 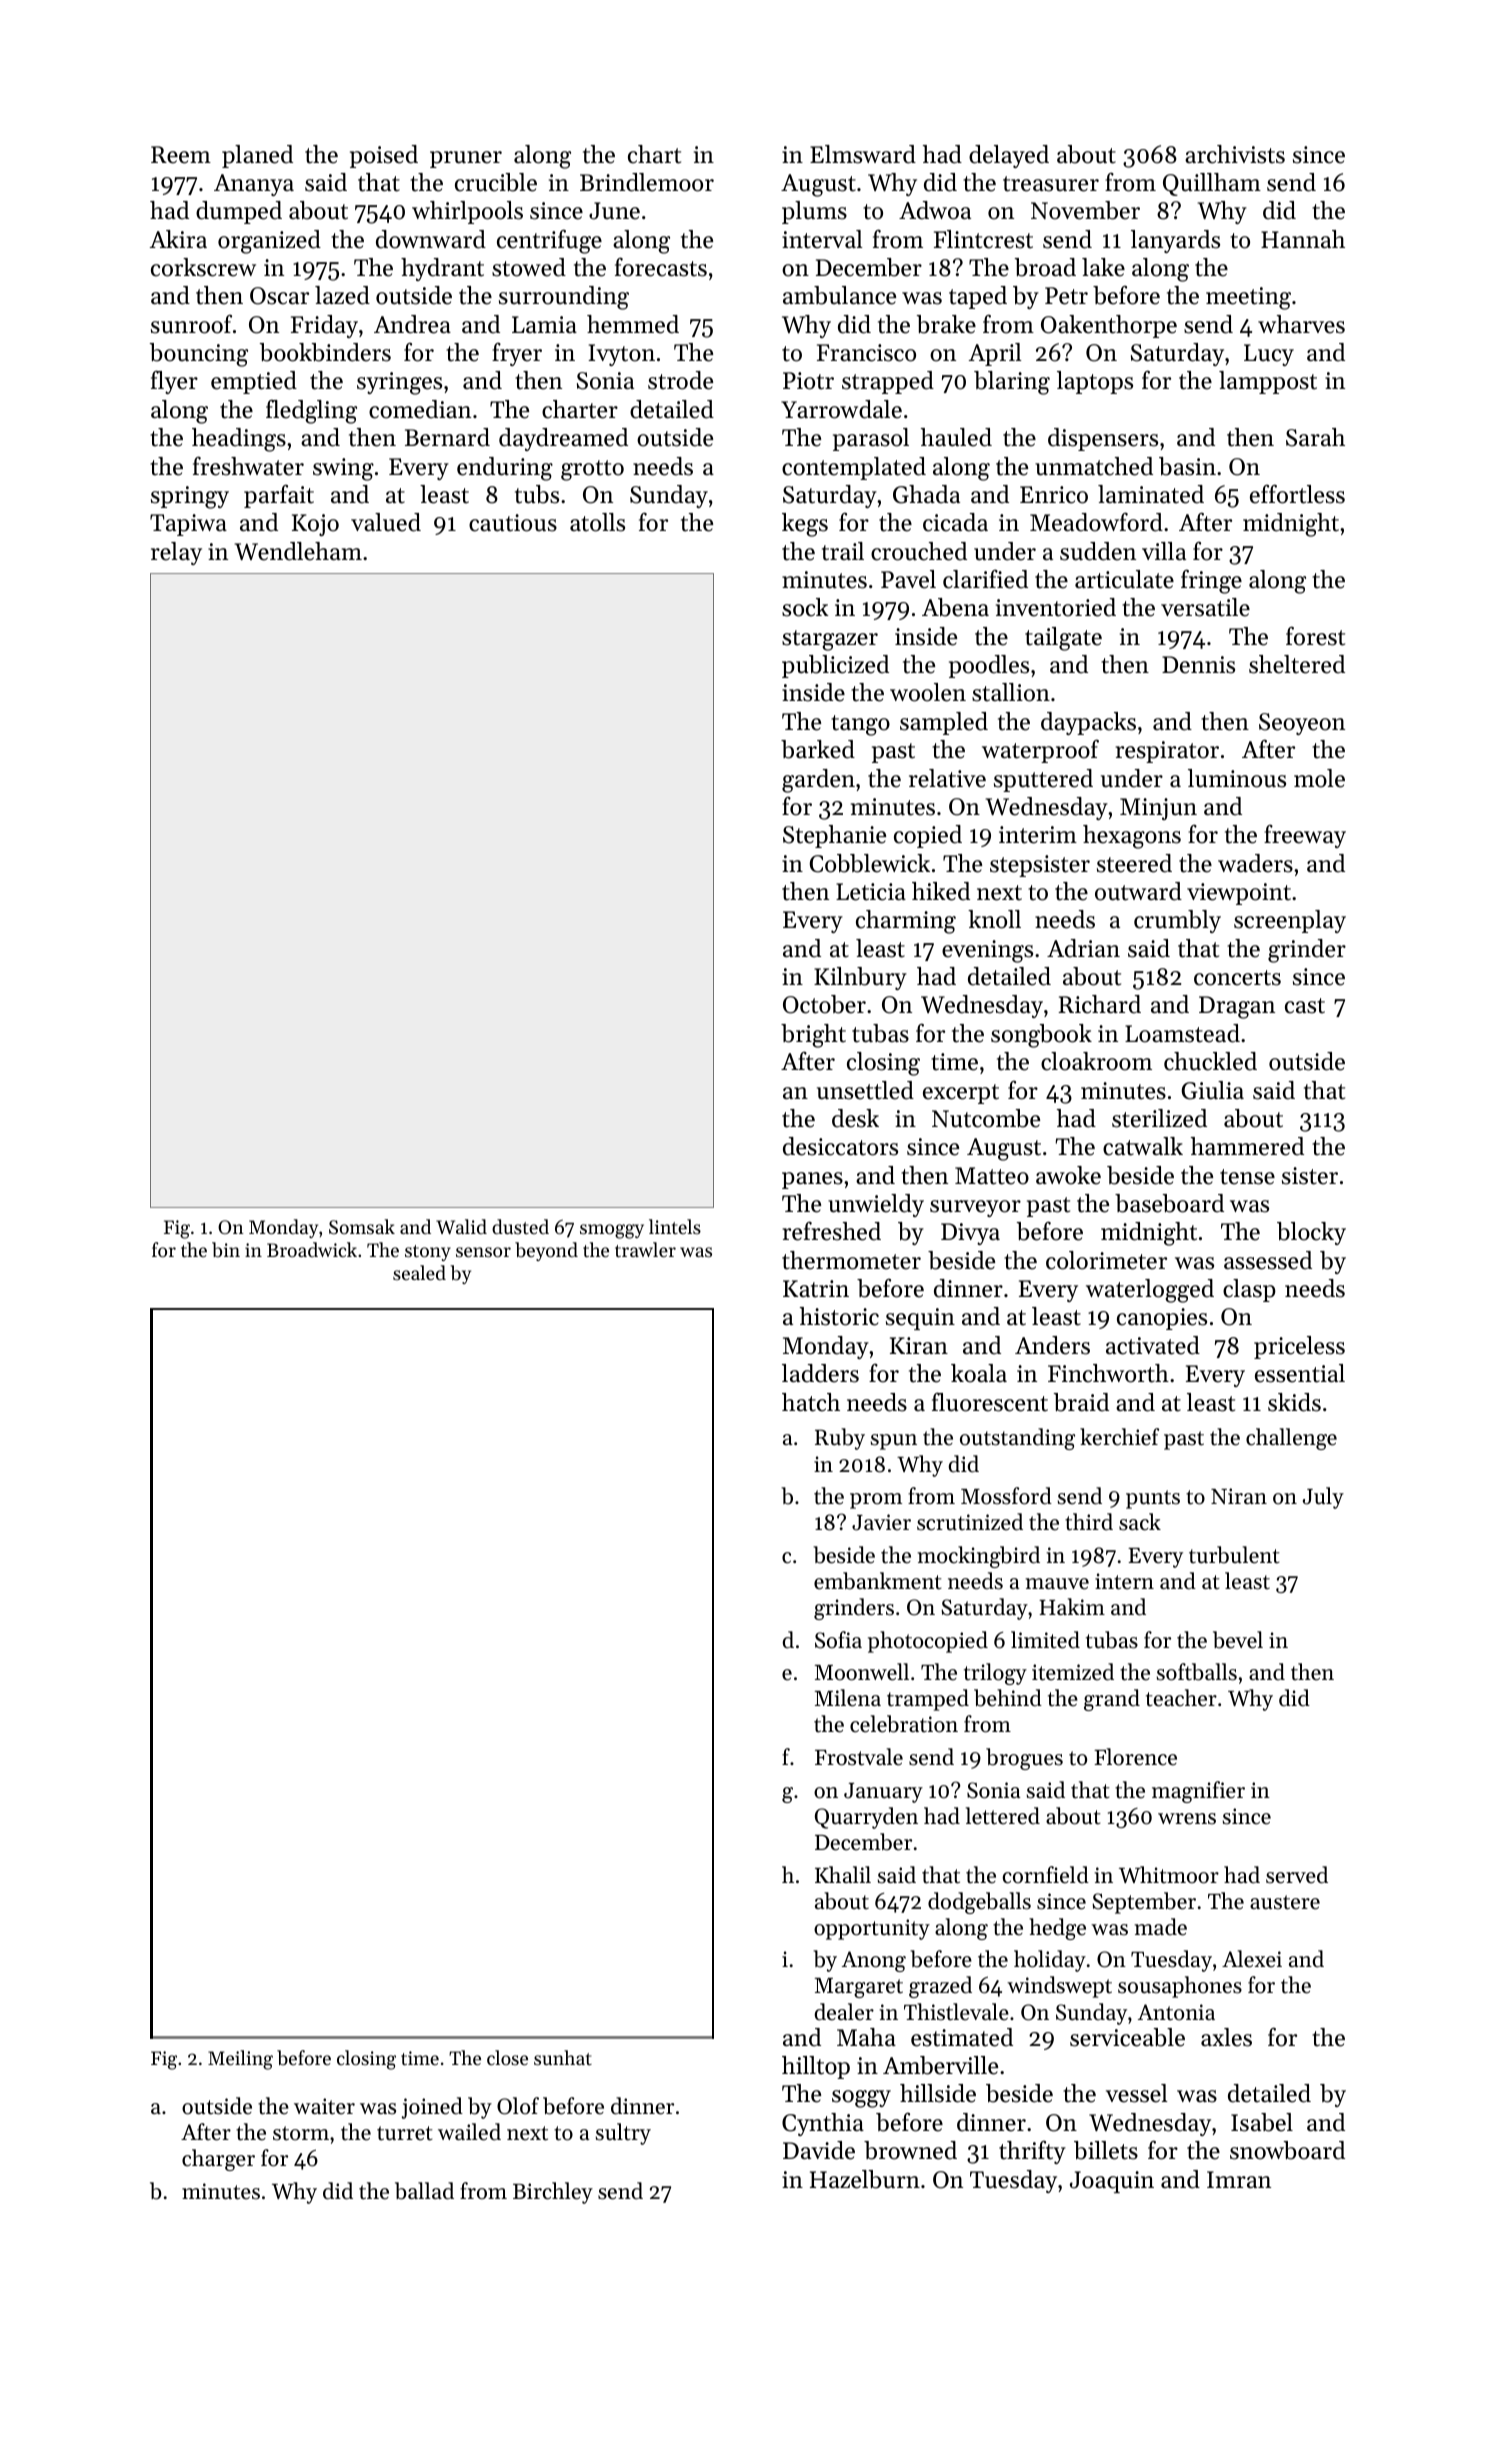 I want to click on third, so click(x=1089, y=1522).
